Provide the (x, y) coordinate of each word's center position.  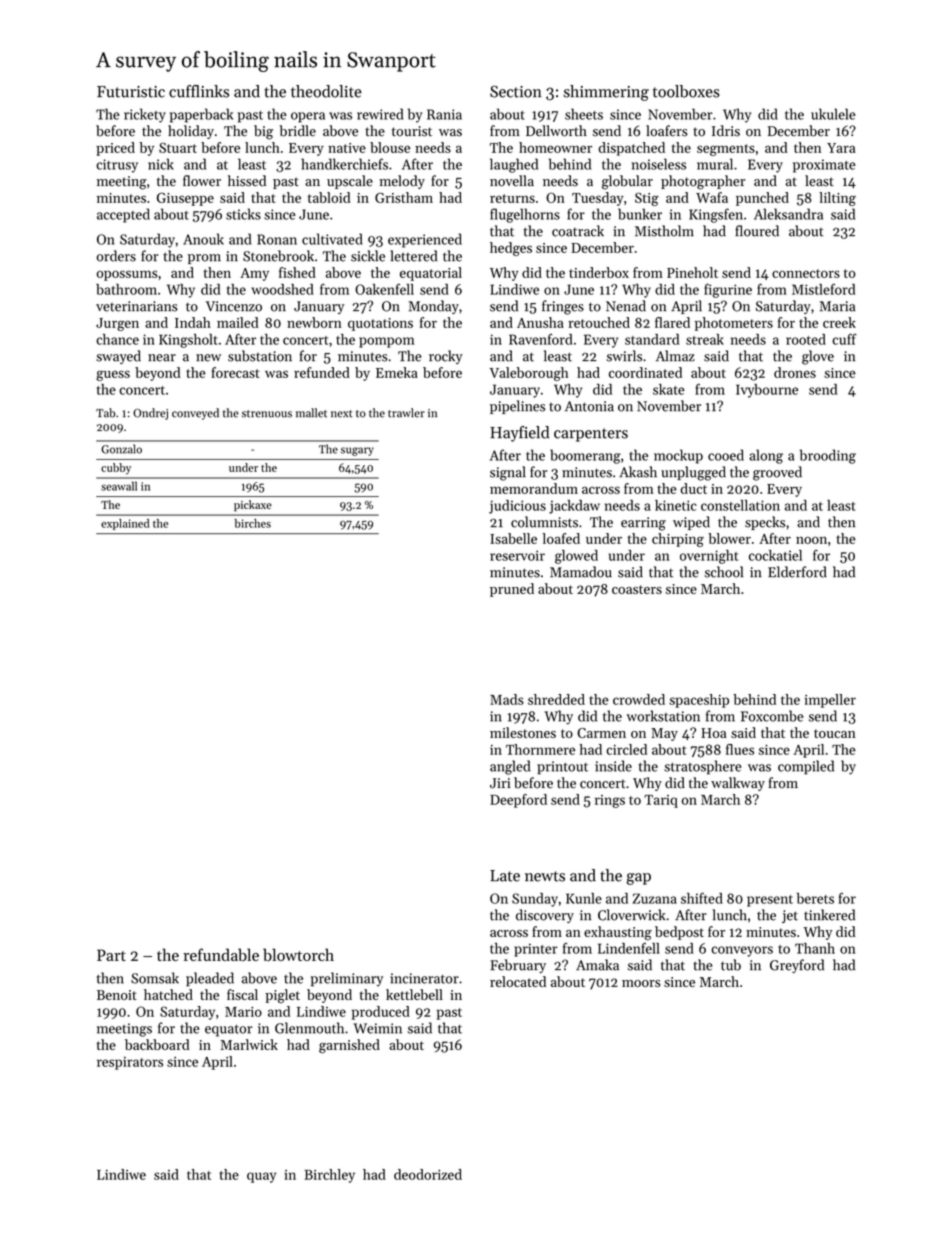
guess (113, 375)
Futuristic (131, 92)
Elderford (797, 572)
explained (125, 524)
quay (261, 1177)
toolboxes (686, 91)
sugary (357, 451)
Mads (507, 699)
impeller (830, 701)
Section (516, 91)
